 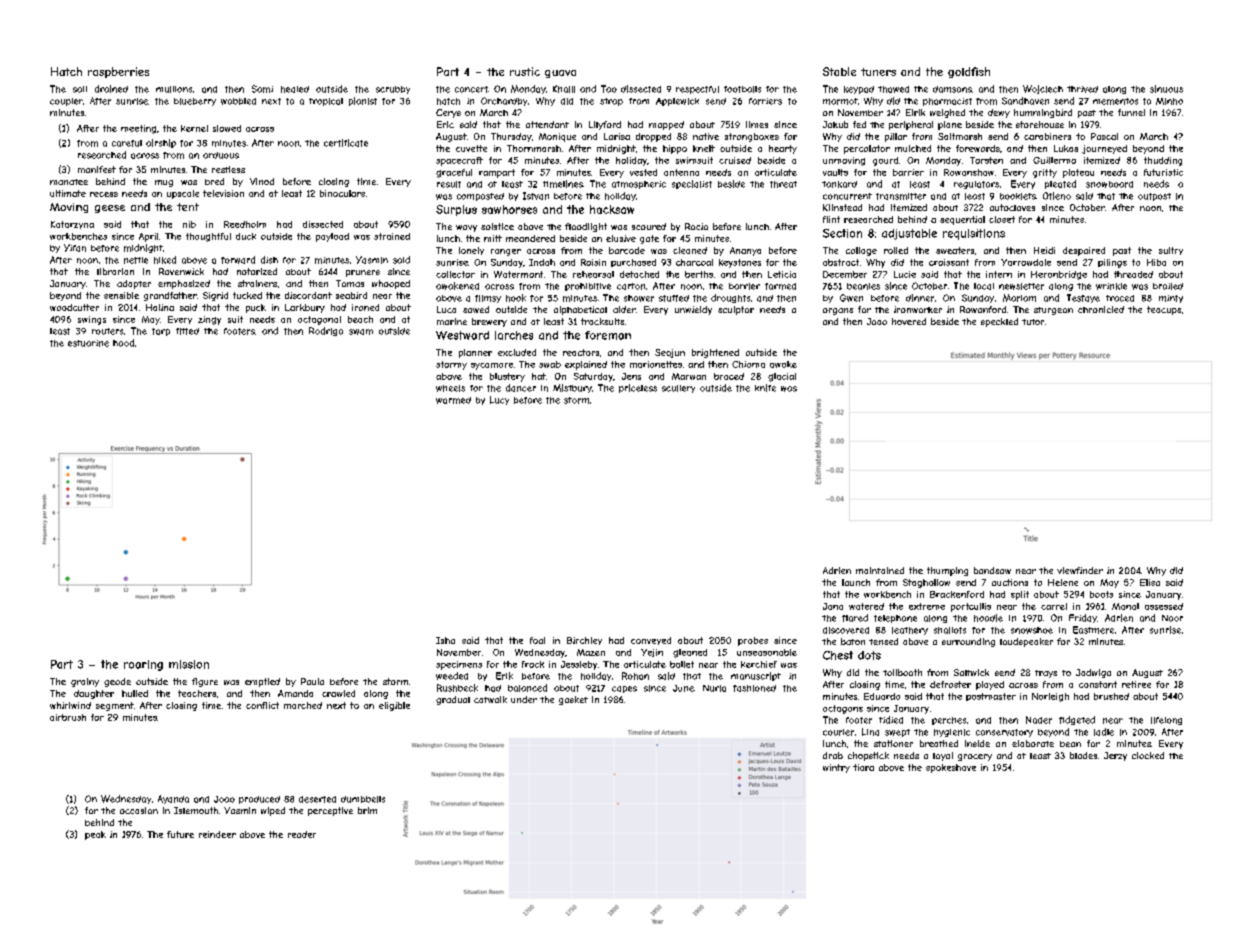 What do you see at coordinates (69, 182) in the screenshot?
I see `manatee` at bounding box center [69, 182].
